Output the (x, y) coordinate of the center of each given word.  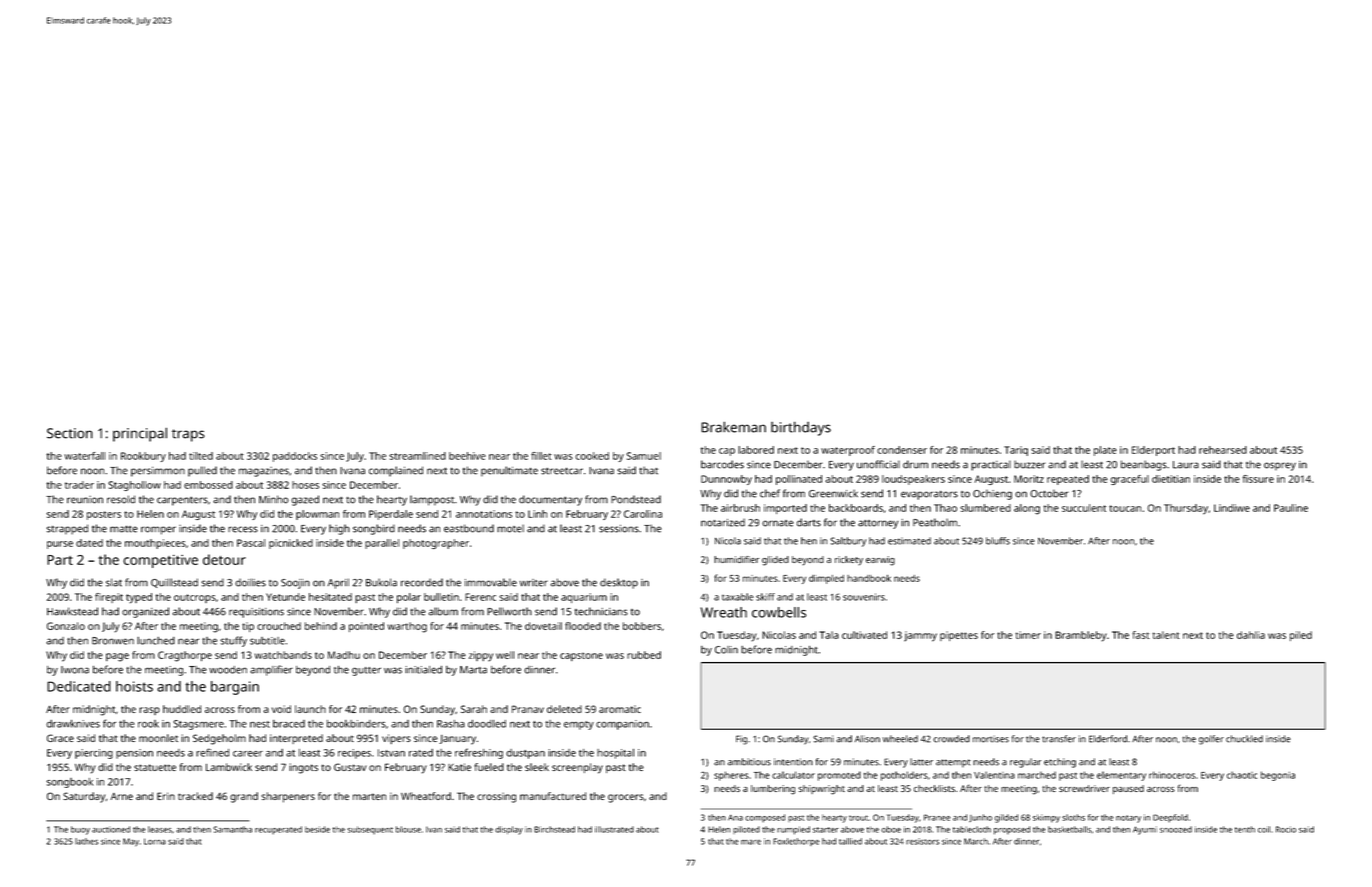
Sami (823, 739)
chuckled (1244, 739)
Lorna (155, 841)
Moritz (1029, 479)
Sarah (474, 709)
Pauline (1291, 508)
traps (188, 435)
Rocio (1286, 829)
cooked (592, 456)
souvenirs (864, 597)
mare (751, 842)
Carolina (643, 514)
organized (145, 612)
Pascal (251, 543)
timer (1028, 635)
